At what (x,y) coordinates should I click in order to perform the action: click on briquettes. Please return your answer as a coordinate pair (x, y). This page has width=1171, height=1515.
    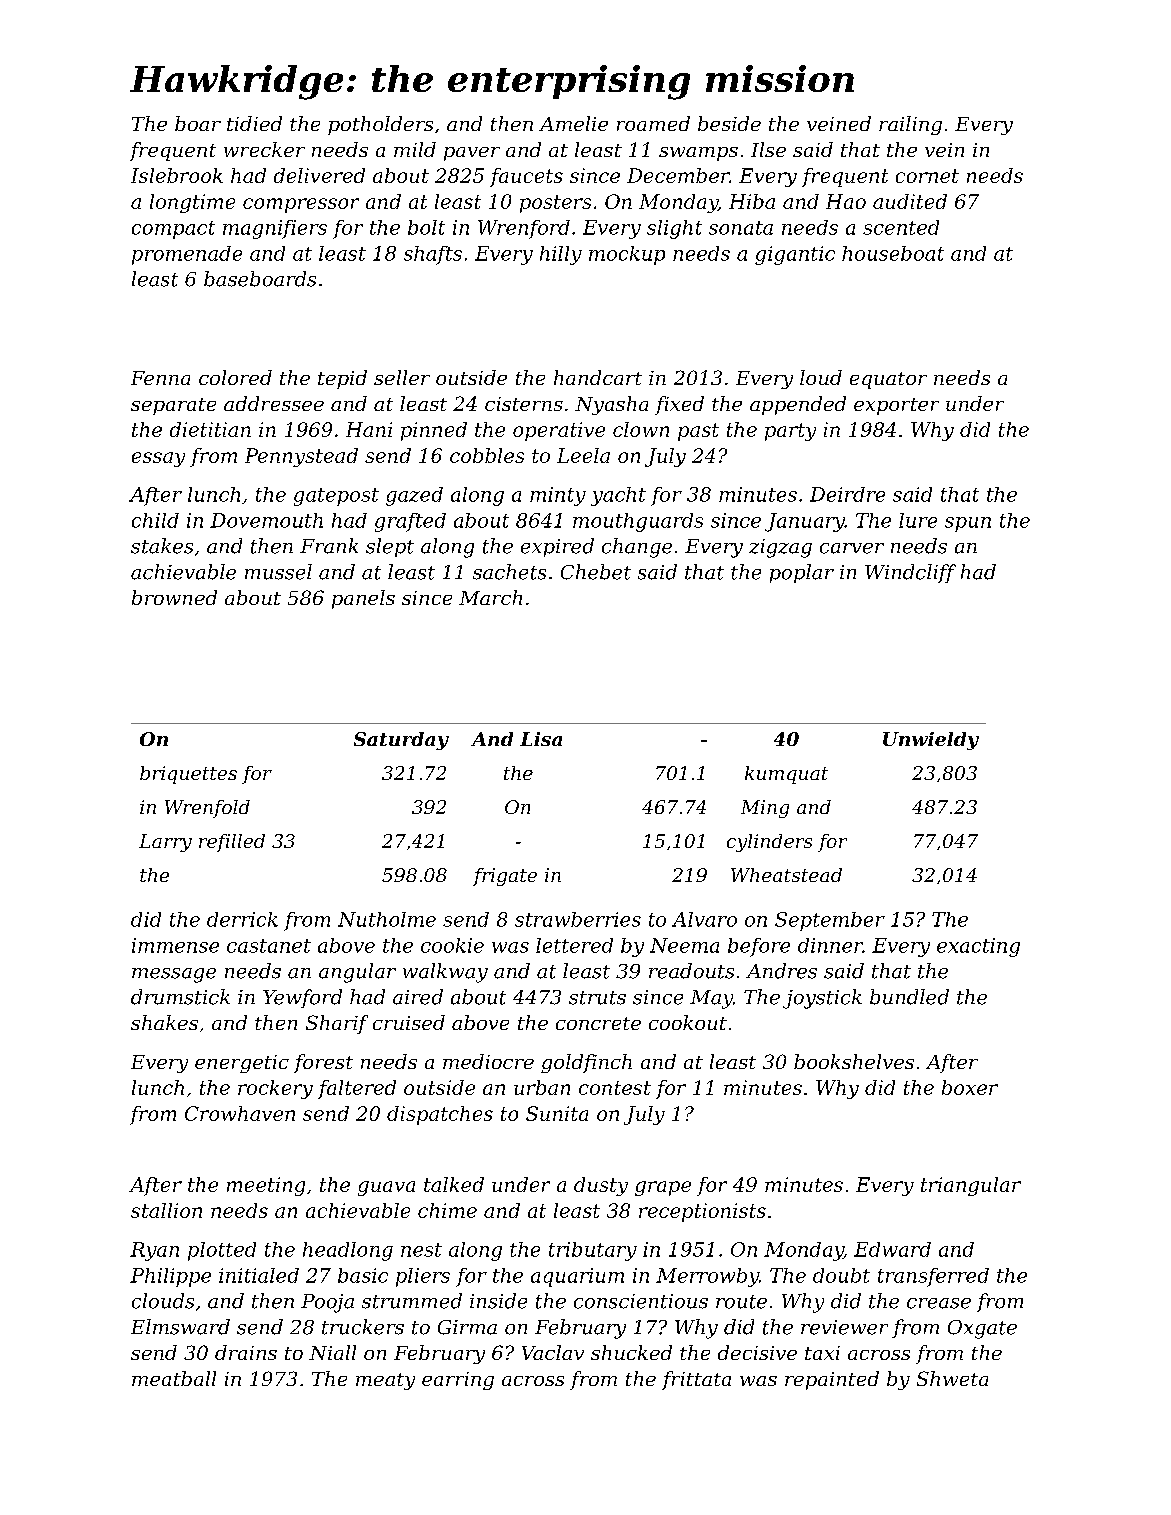
    Looking at the image, I should click on (188, 775).
